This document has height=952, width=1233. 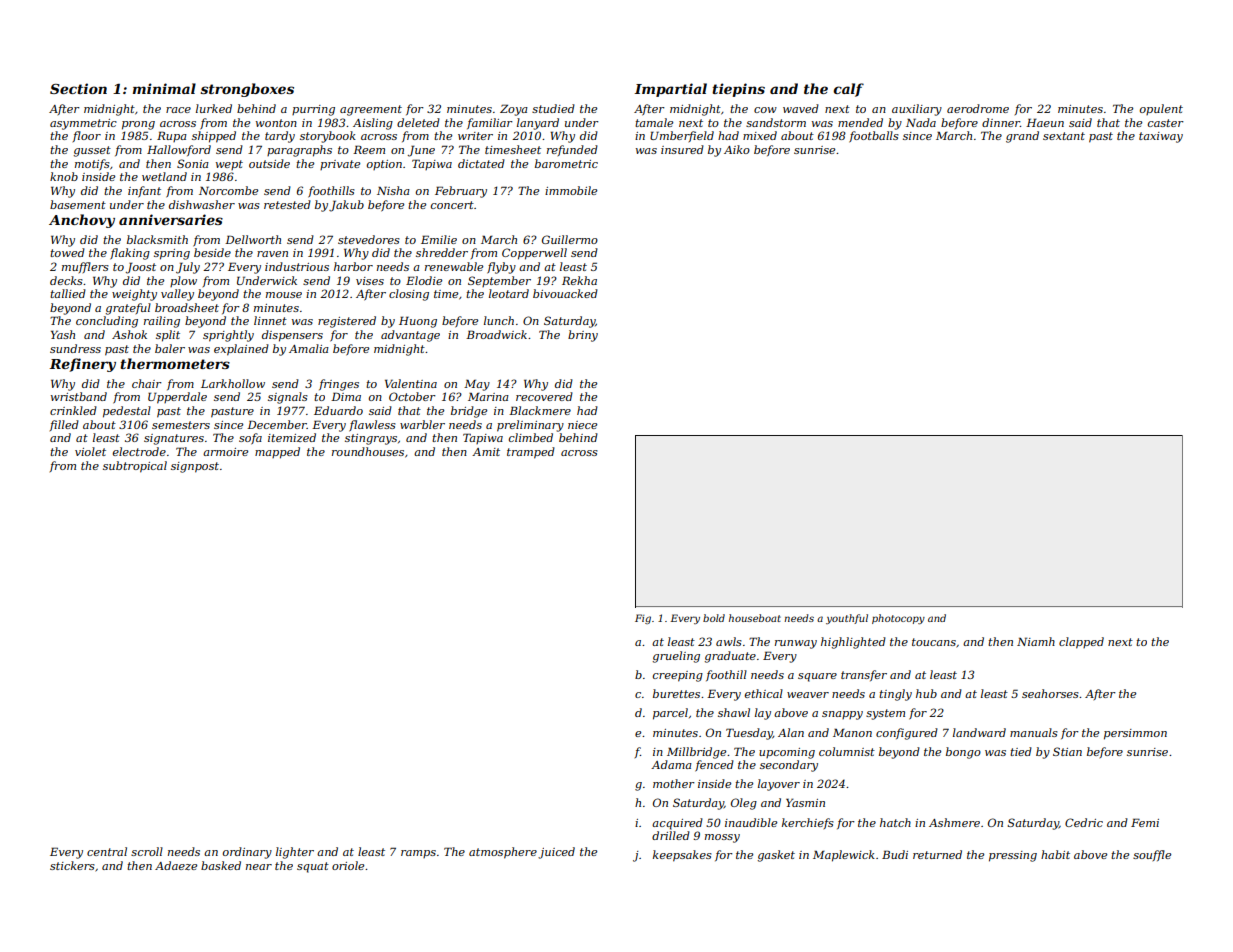 I want to click on calf, so click(x=848, y=90).
